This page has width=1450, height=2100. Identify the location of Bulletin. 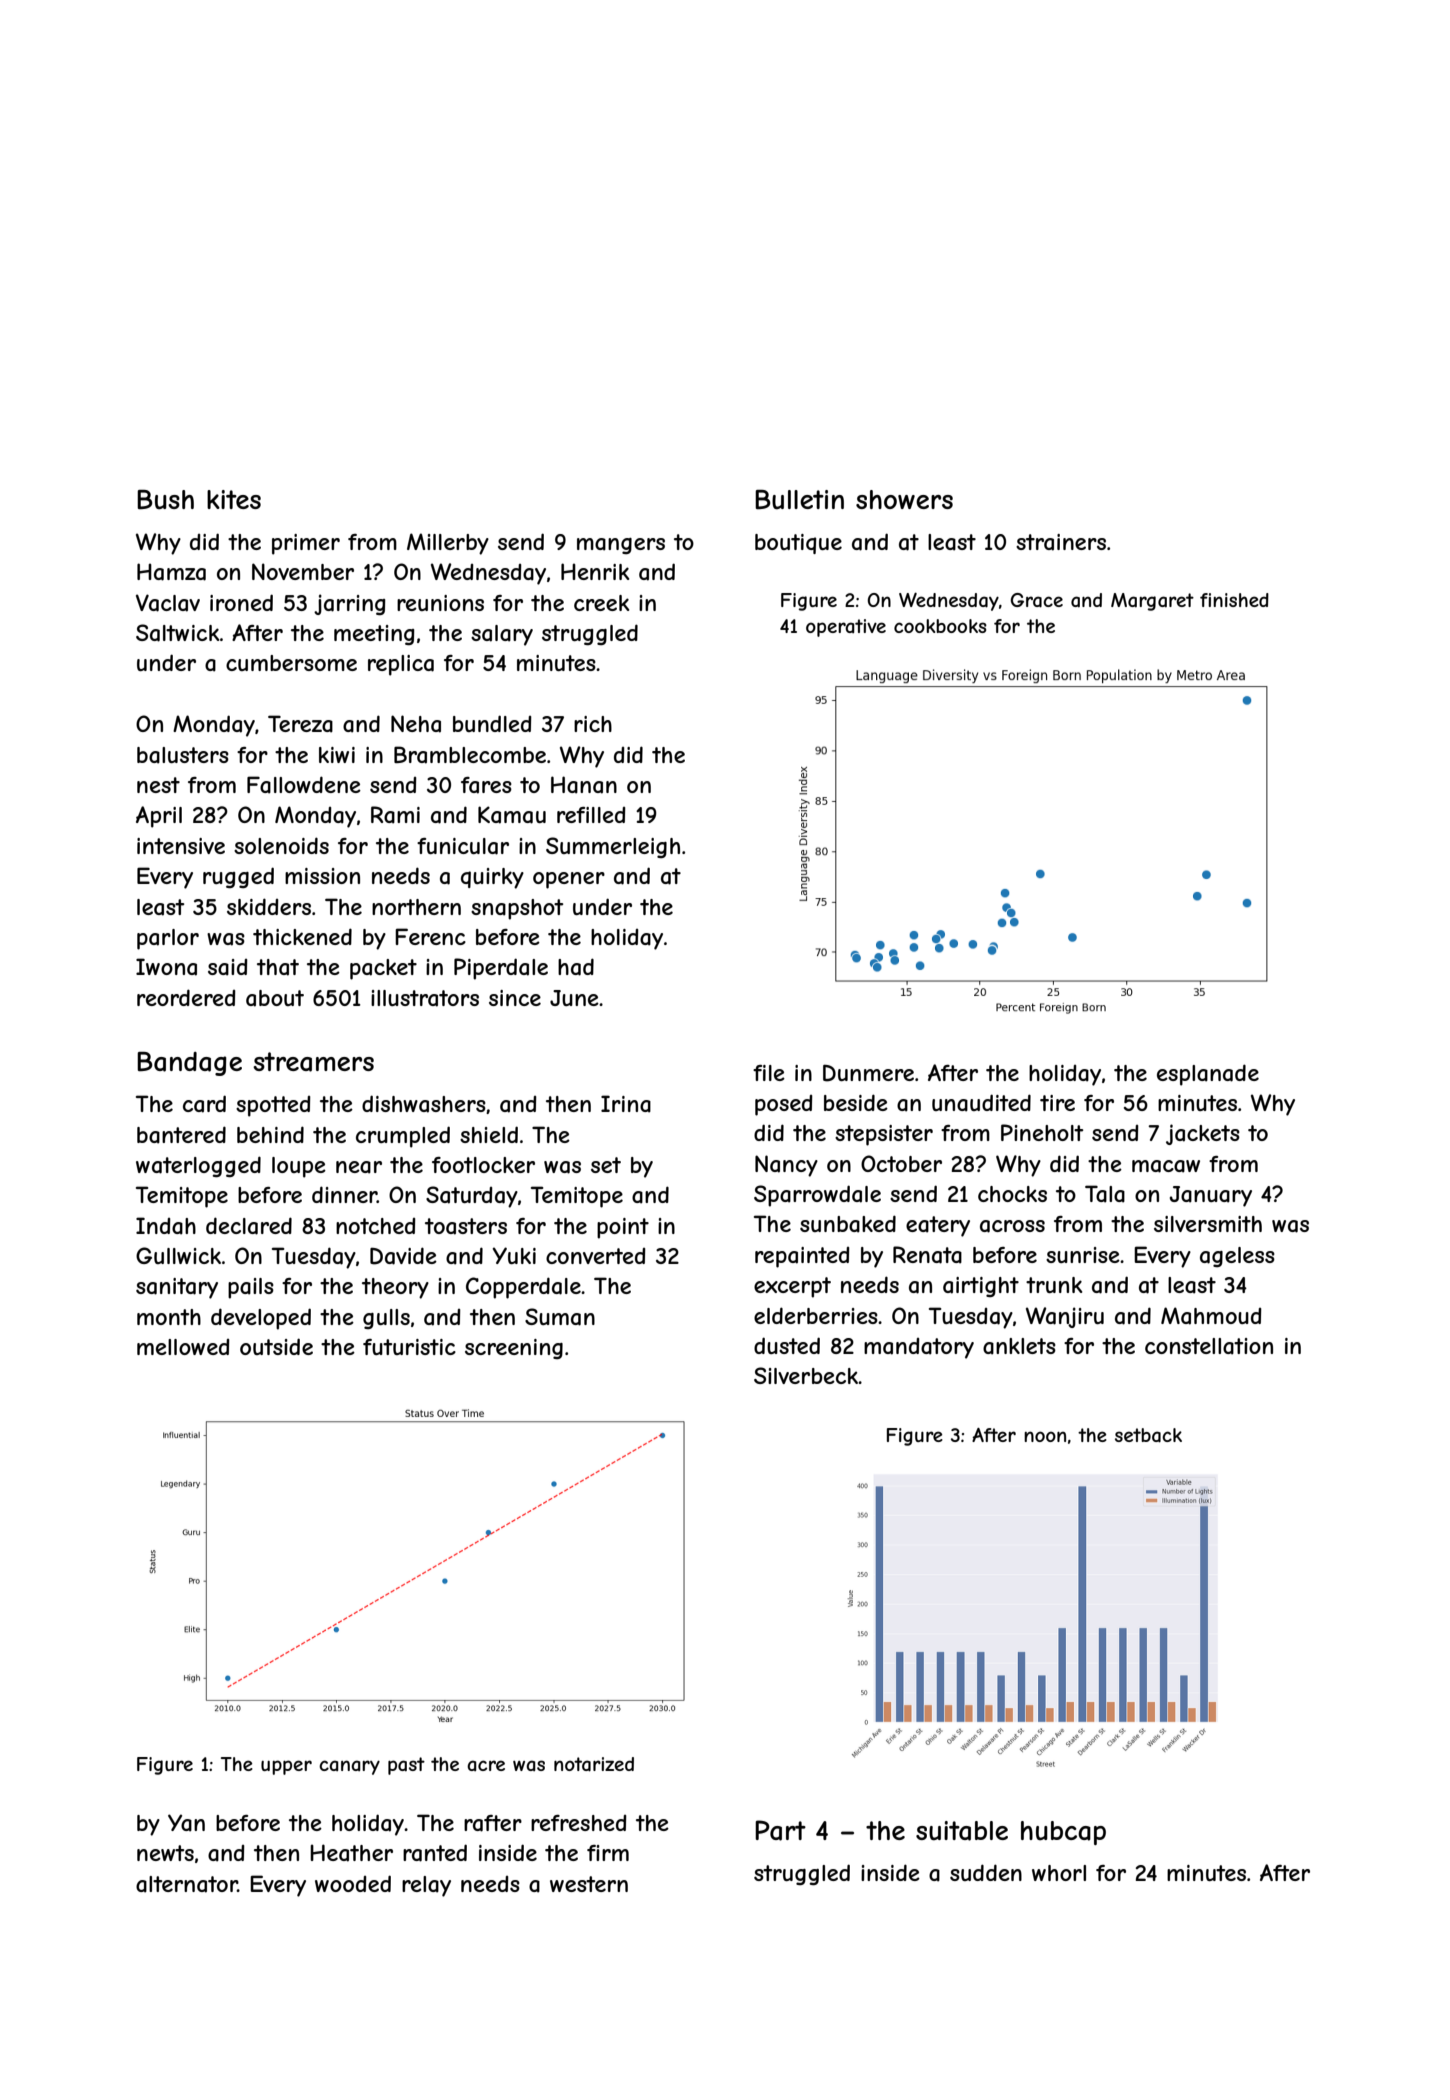
(799, 500).
